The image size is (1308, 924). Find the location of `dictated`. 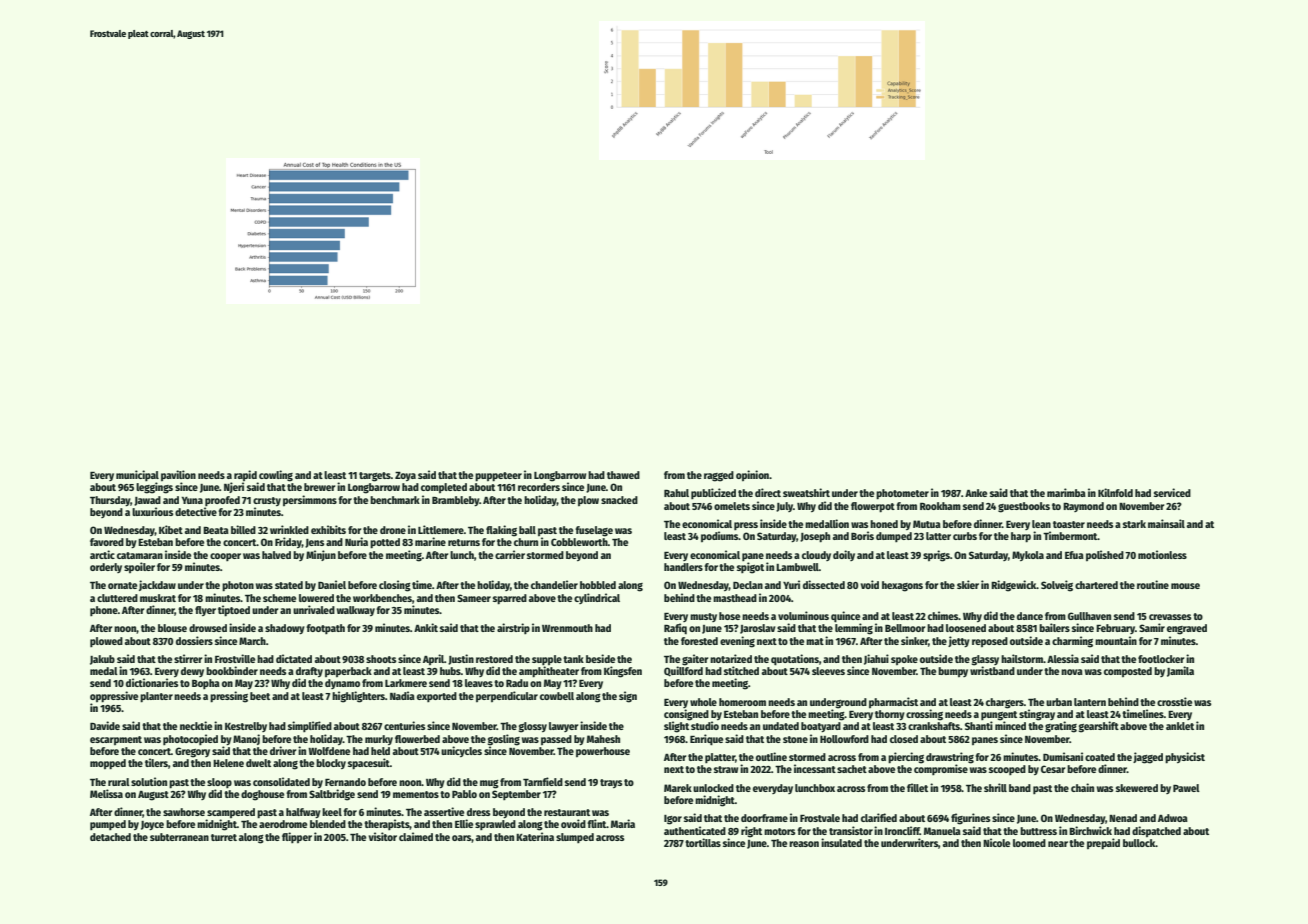

dictated is located at coordinates (294, 658).
